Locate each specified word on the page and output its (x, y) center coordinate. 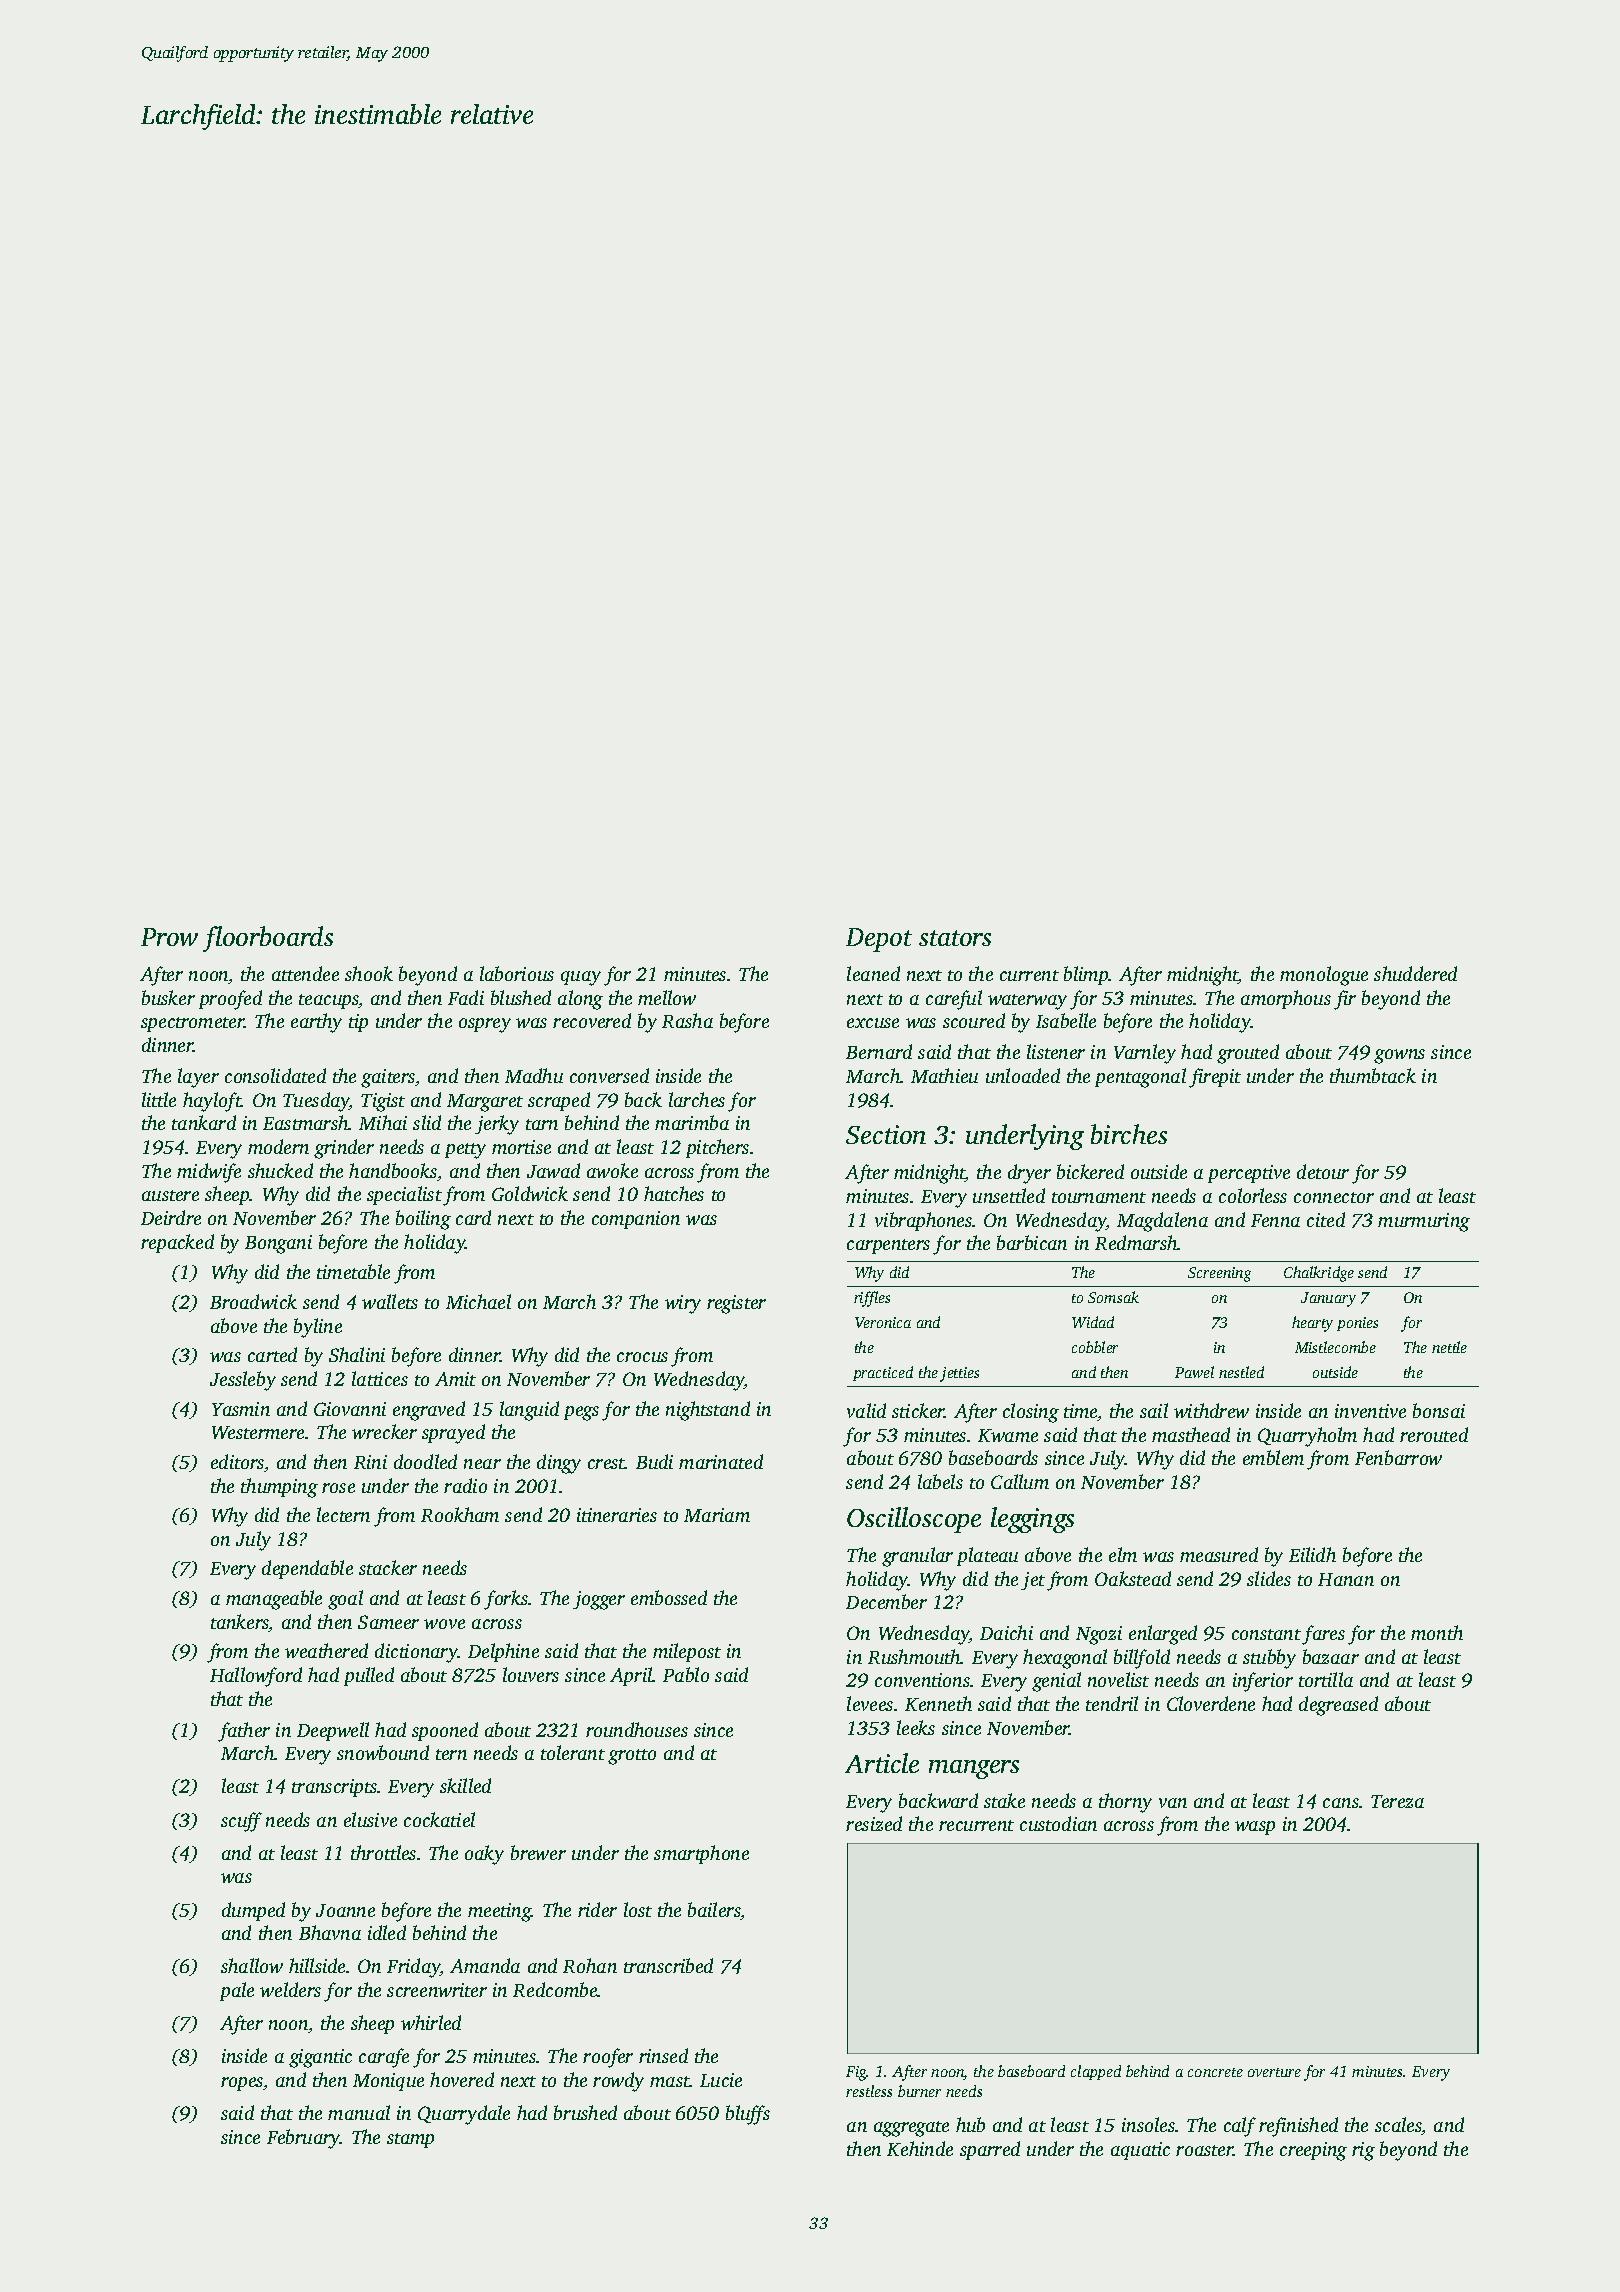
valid (866, 1410)
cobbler (1095, 1347)
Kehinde (920, 2148)
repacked (177, 1243)
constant (1266, 1634)
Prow (169, 937)
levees (870, 1703)
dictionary (416, 1653)
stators (955, 938)
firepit (1215, 1078)
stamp (410, 2140)
